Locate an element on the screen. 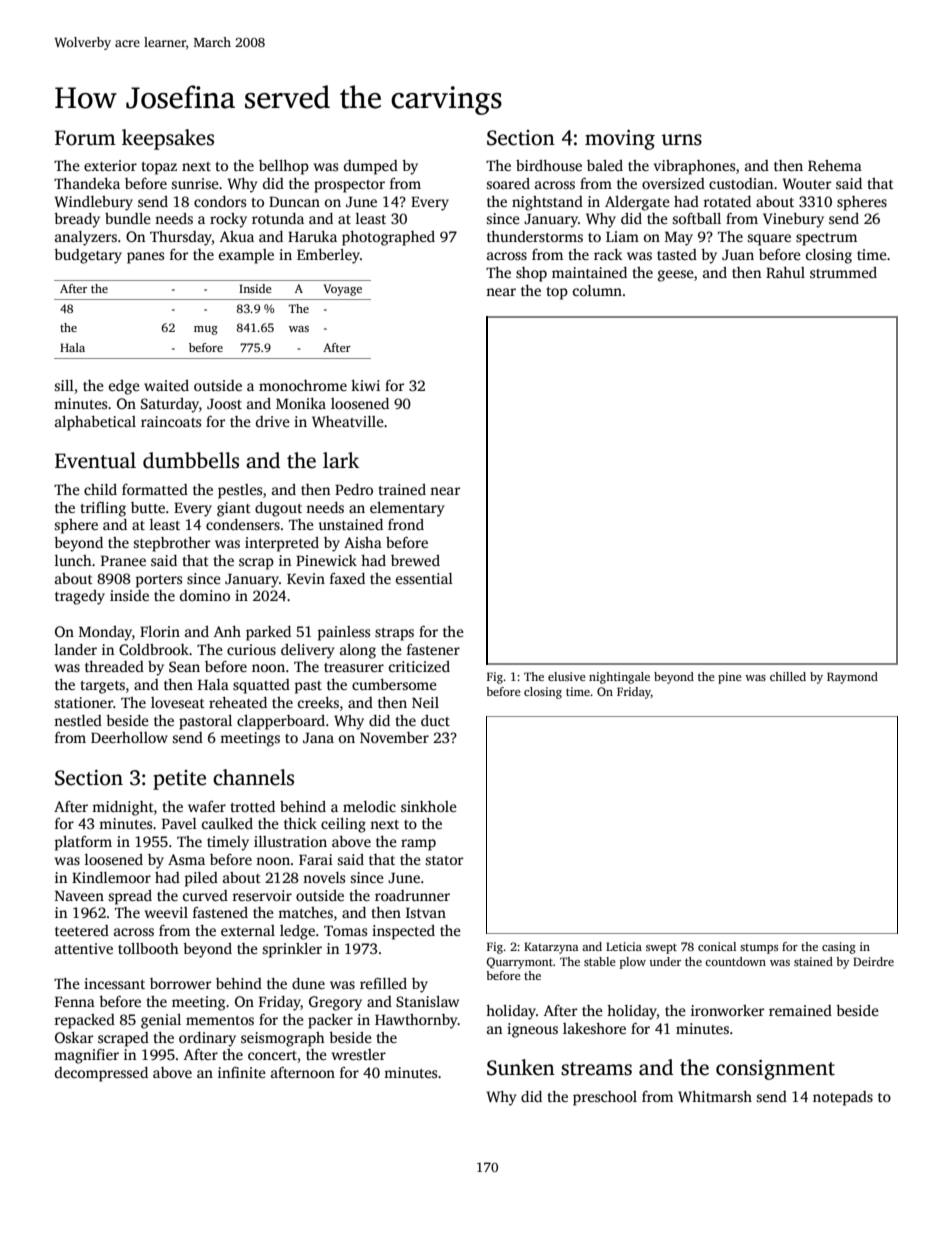 The image size is (952, 1233). panes is located at coordinates (145, 258).
